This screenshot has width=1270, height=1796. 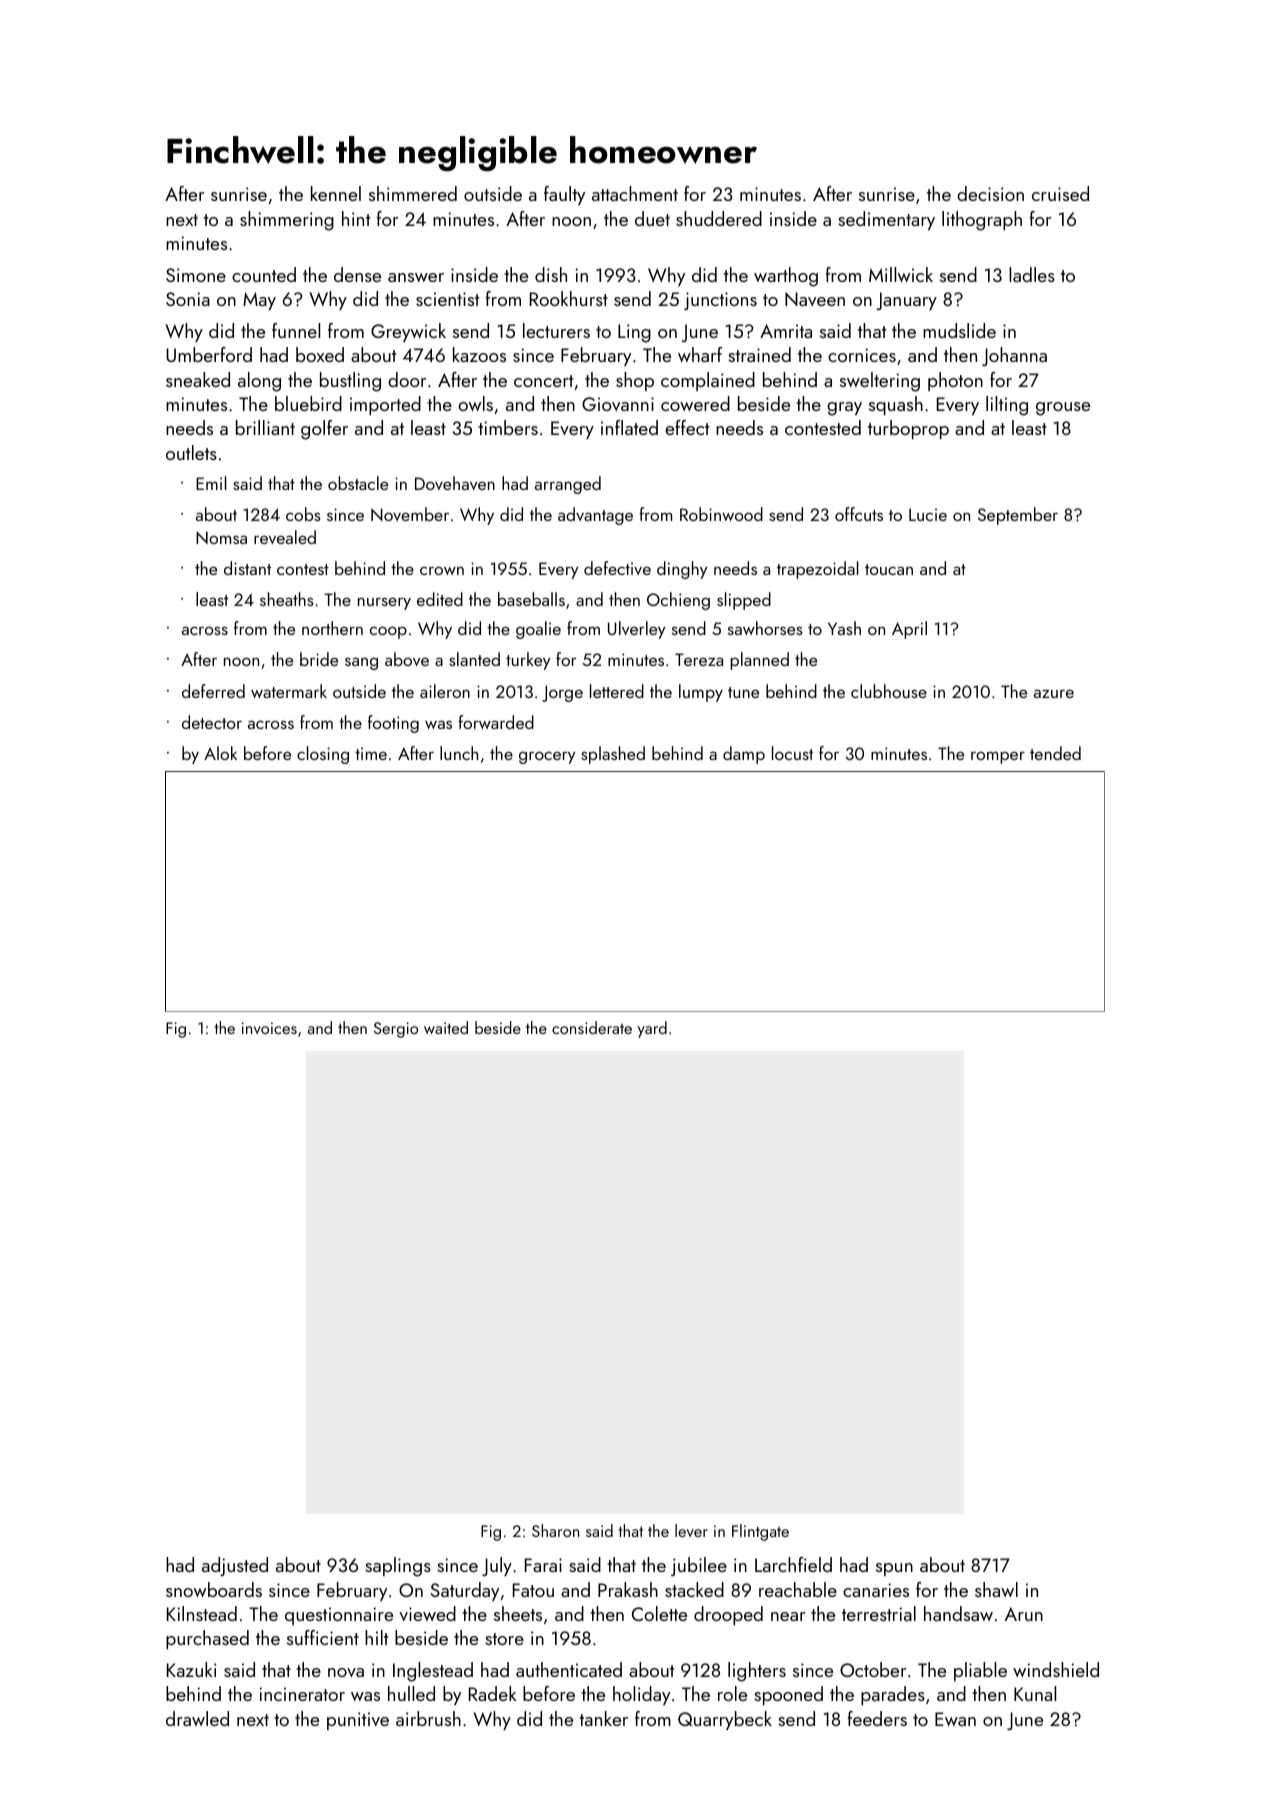 What do you see at coordinates (207, 1639) in the screenshot?
I see `purchased` at bounding box center [207, 1639].
